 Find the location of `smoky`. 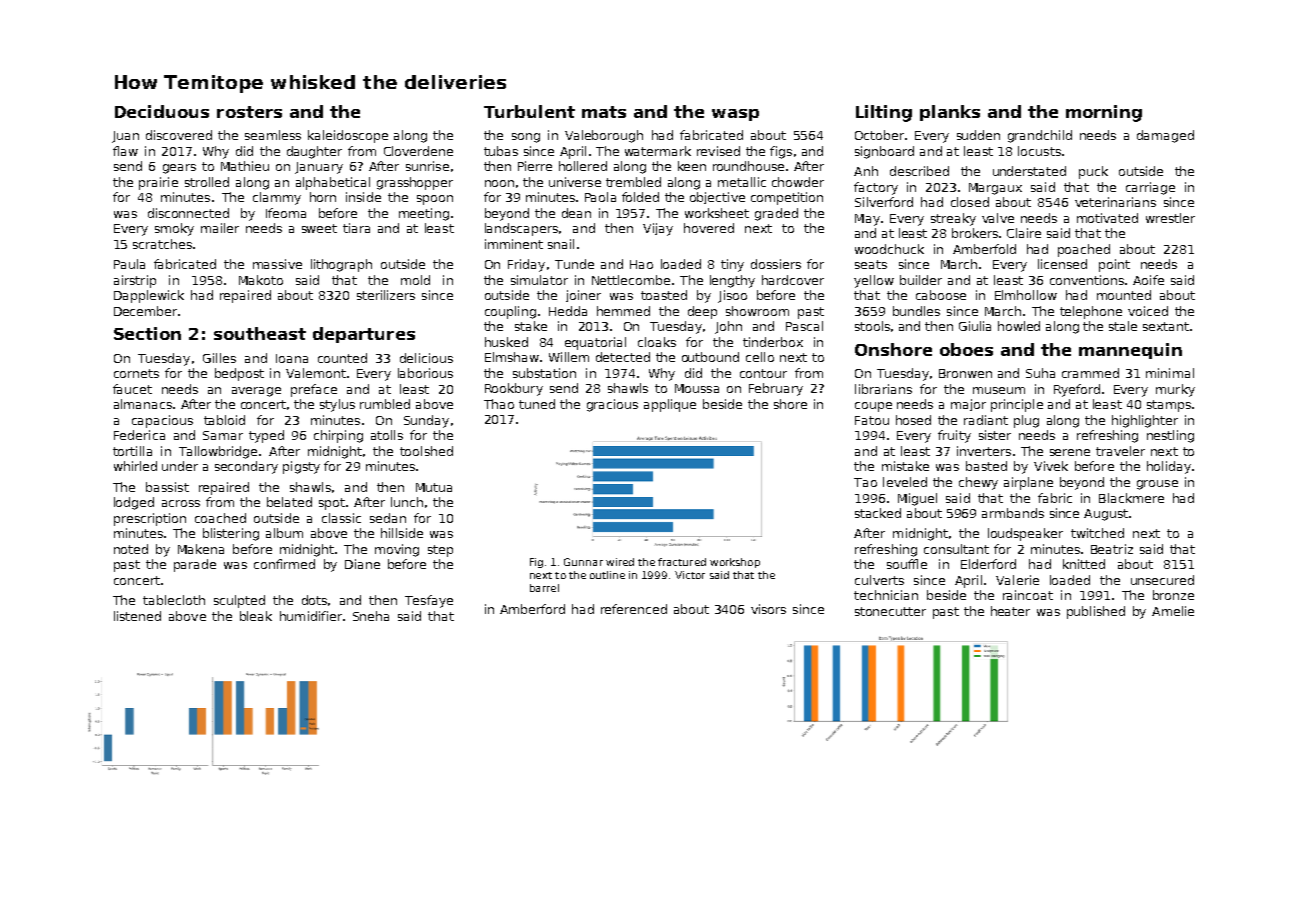

smoky is located at coordinates (174, 229).
